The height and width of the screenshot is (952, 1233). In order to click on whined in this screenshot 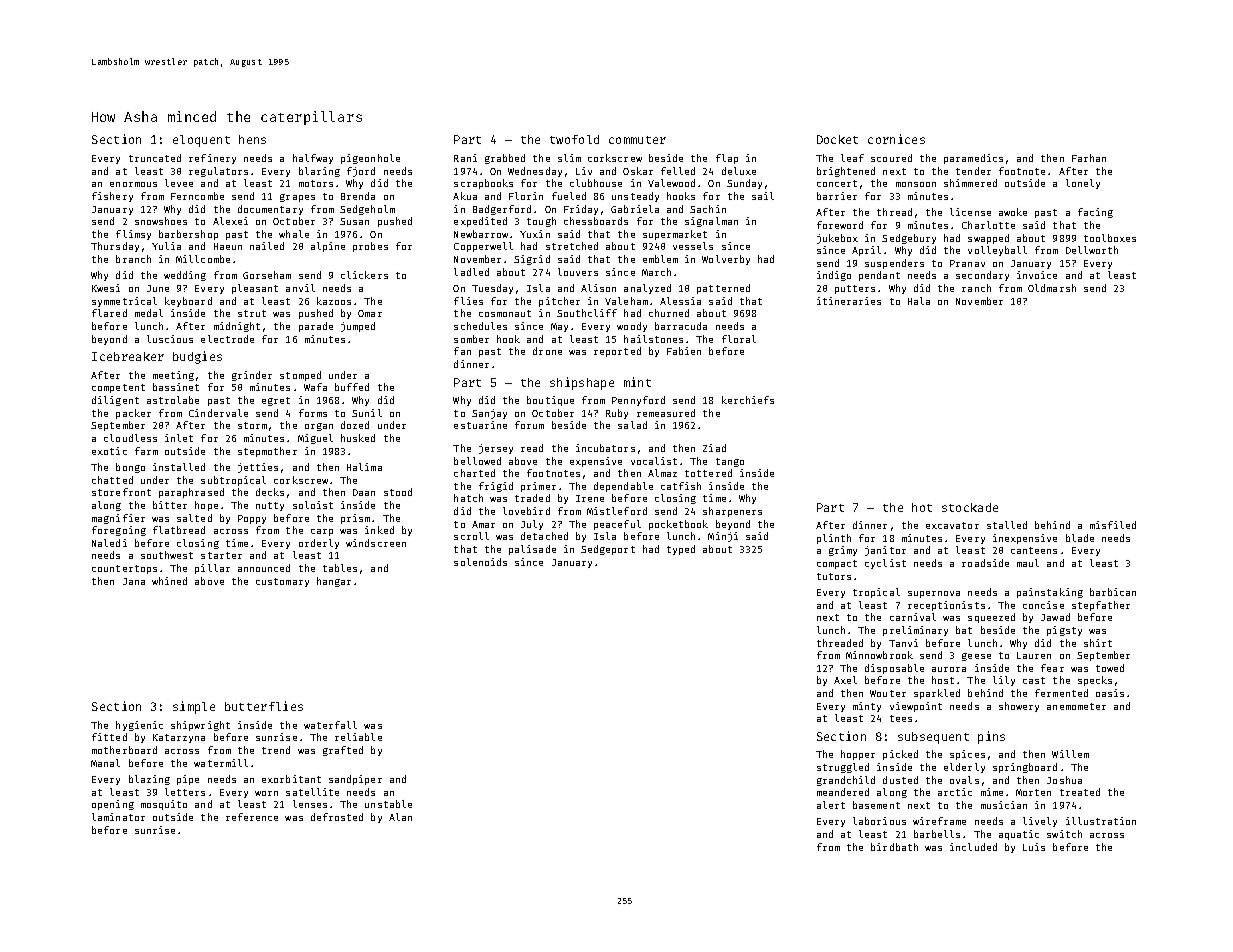, I will do `click(169, 581)`.
